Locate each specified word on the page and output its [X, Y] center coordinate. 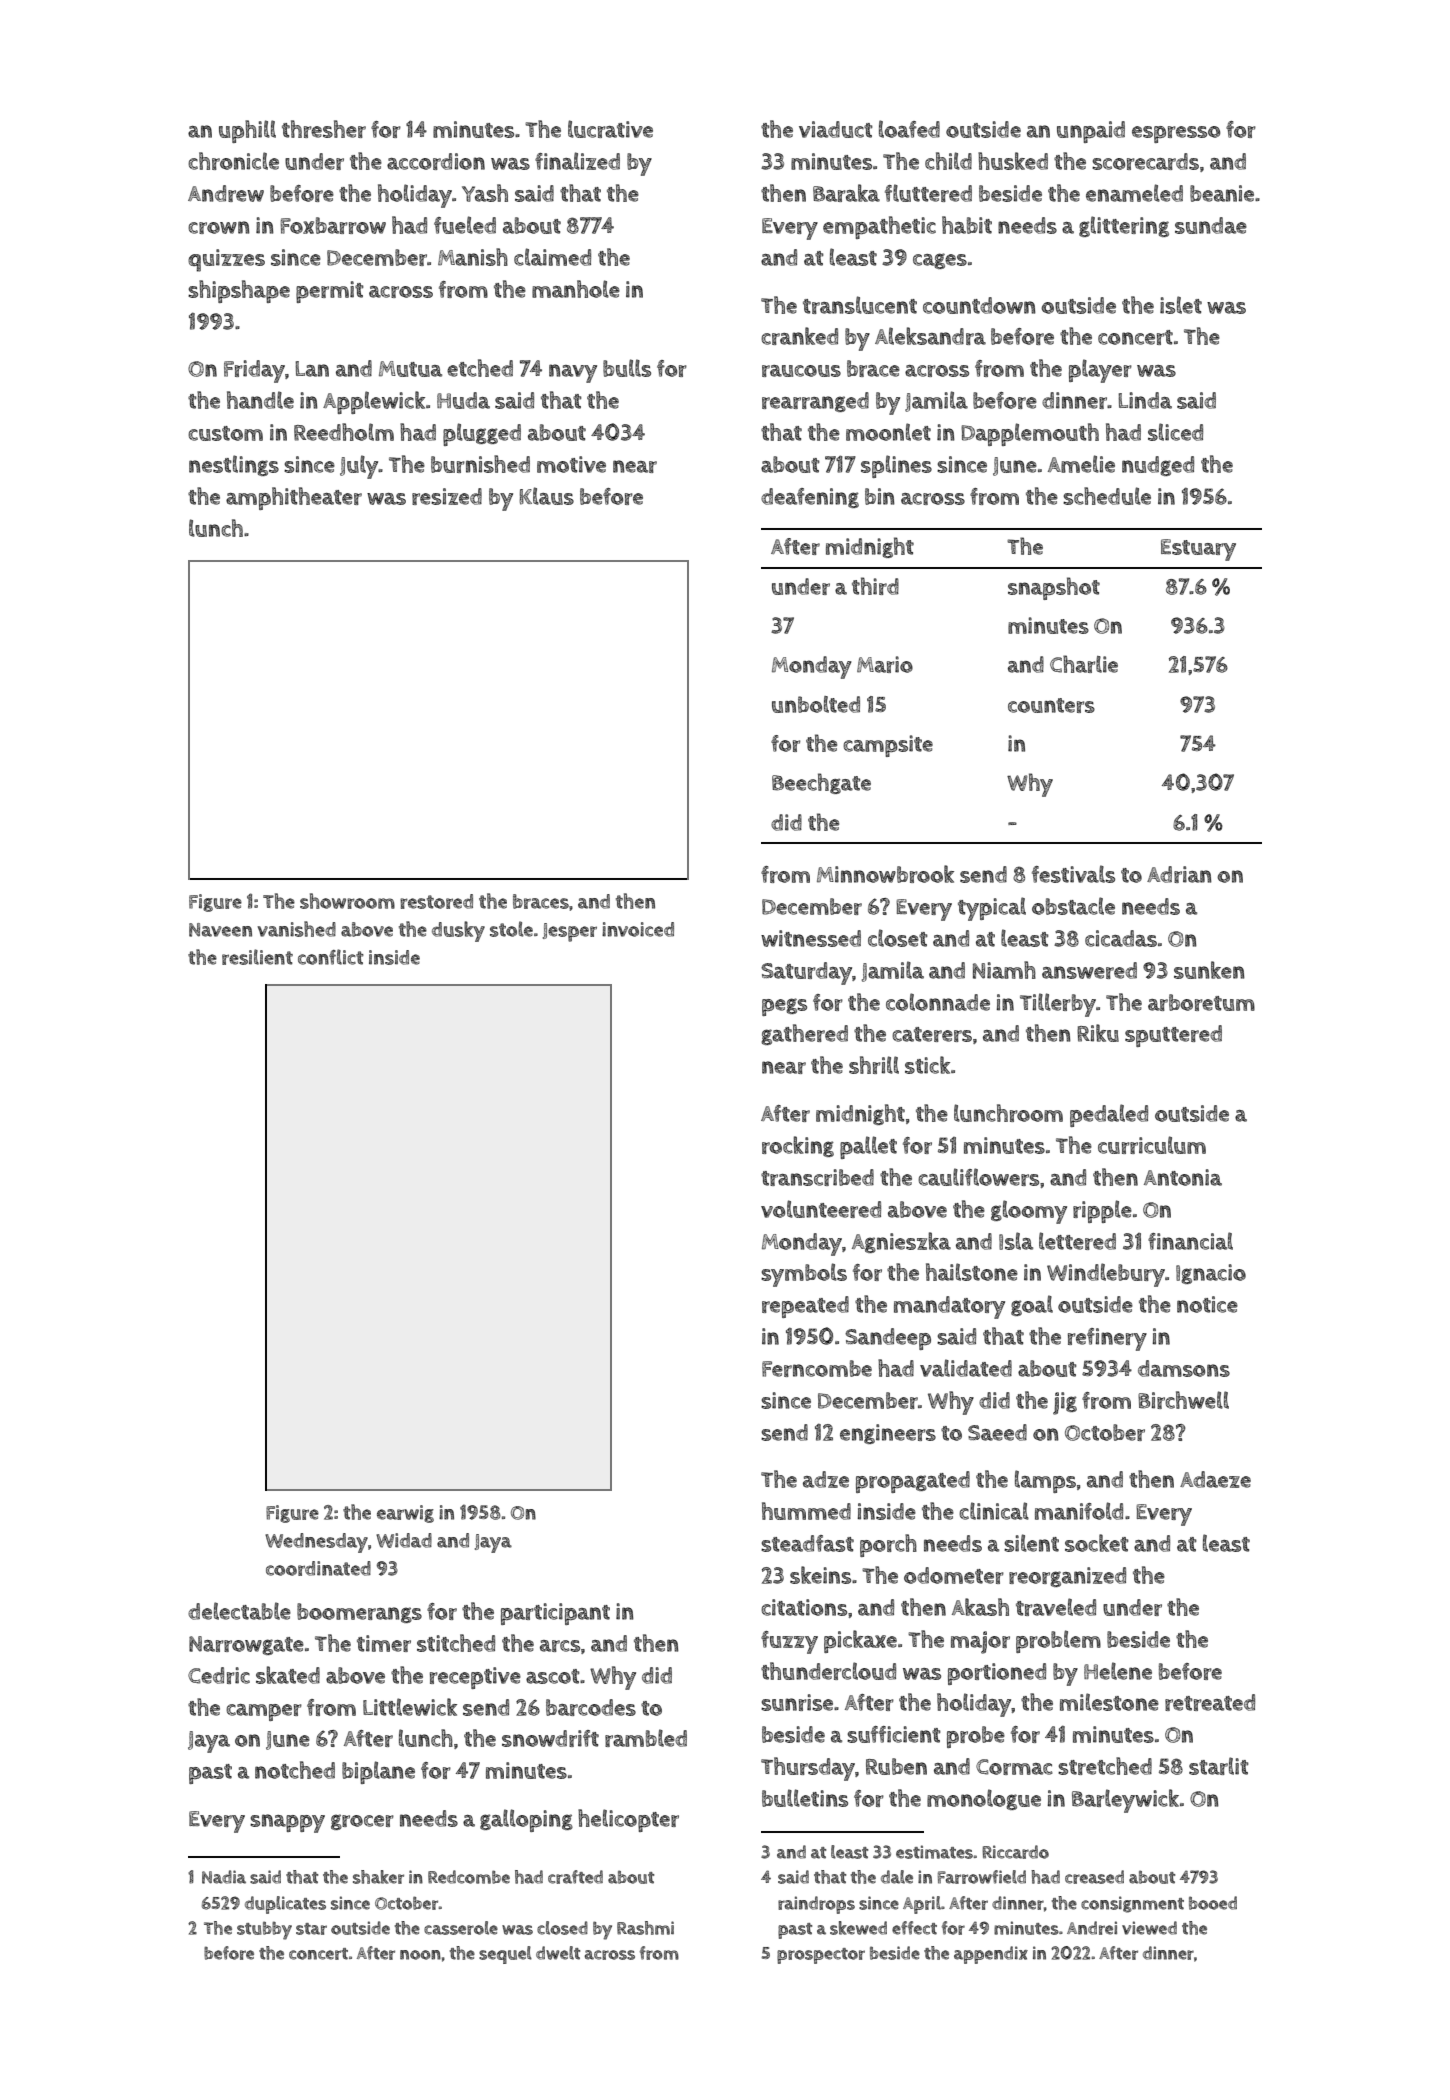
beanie [1222, 193]
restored [436, 901]
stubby [264, 1930]
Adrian [1179, 874]
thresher [324, 129]
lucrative [610, 129]
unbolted [816, 704]
